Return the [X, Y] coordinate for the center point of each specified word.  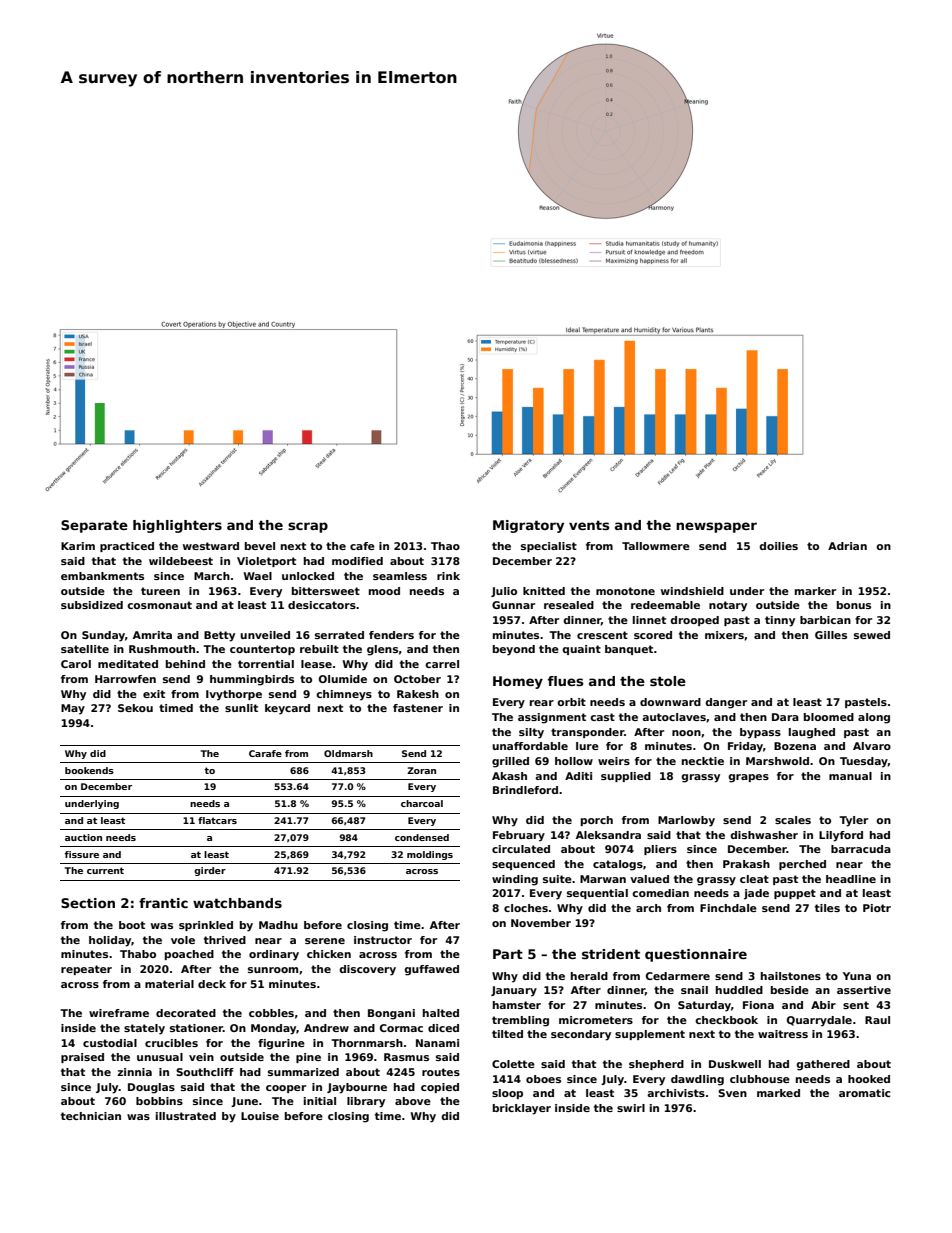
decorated [186, 1013]
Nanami [437, 1043]
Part [508, 954]
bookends [89, 770]
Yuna [857, 976]
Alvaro [872, 746]
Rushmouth [162, 649]
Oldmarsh [348, 753]
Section [88, 903]
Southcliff [205, 1072]
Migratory [528, 526]
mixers [724, 635]
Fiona [758, 1005]
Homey [518, 682]
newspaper [716, 527]
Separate [94, 526]
